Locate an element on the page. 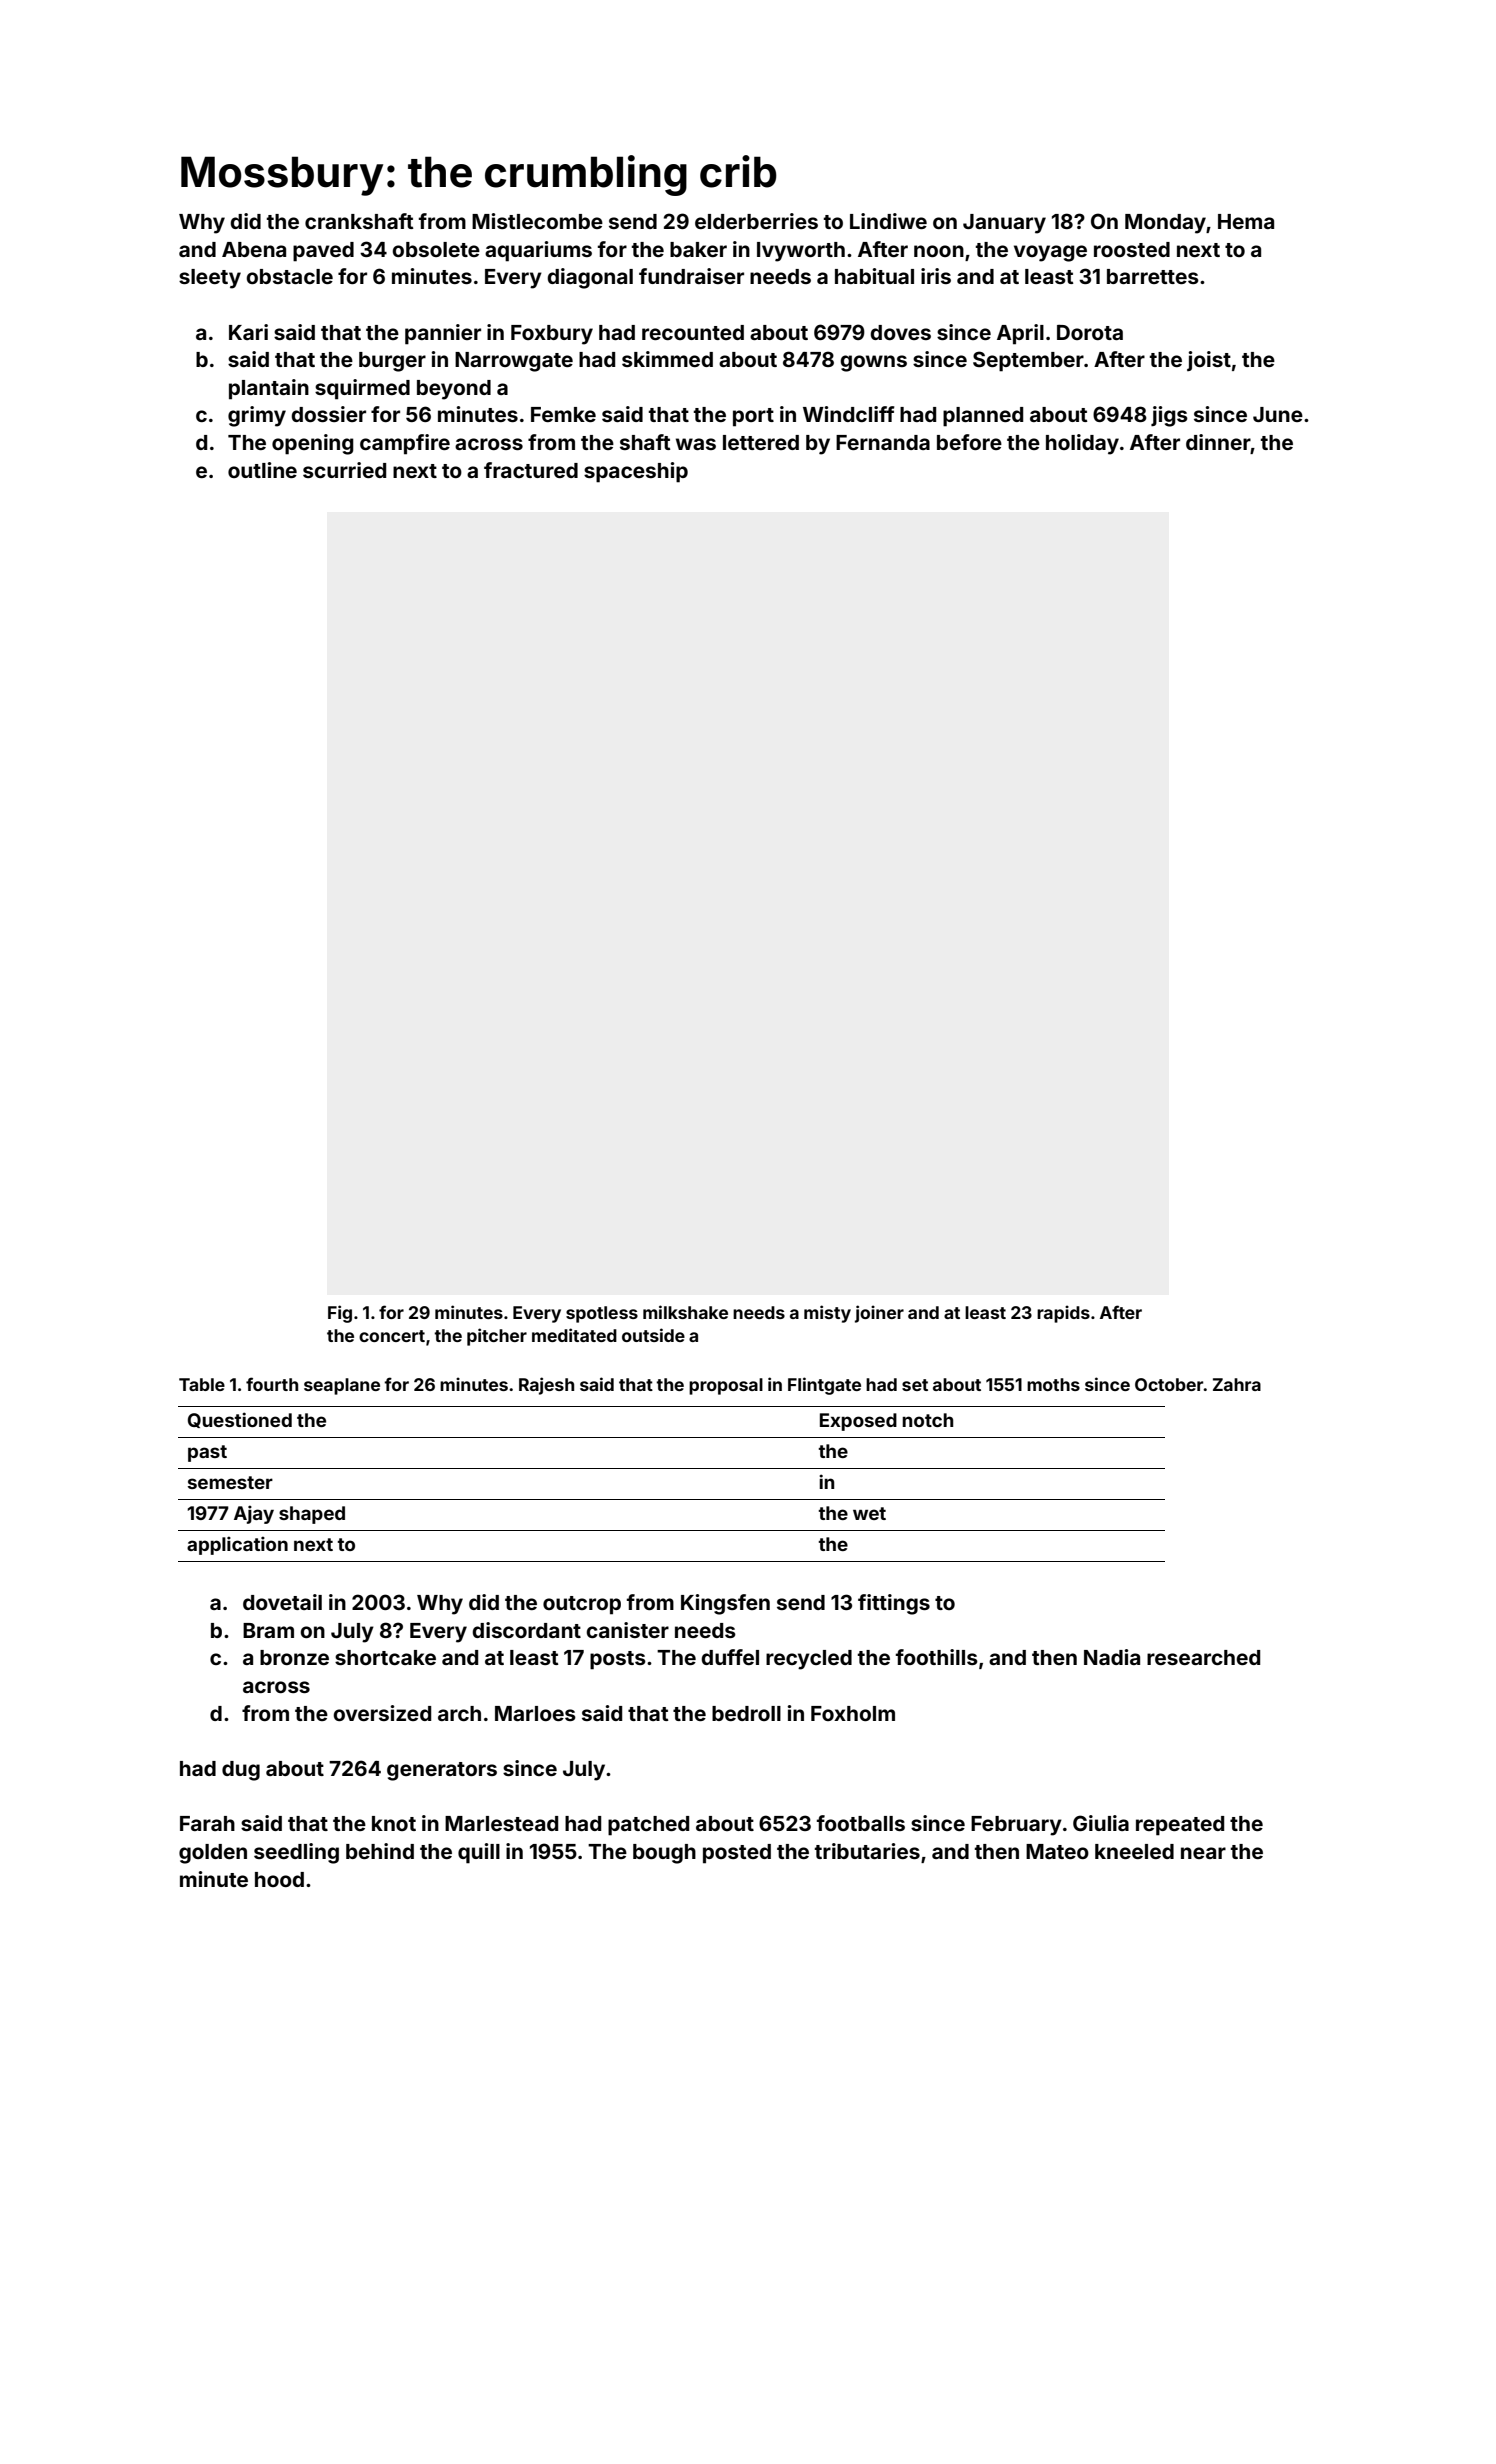  rapids is located at coordinates (1063, 1314).
